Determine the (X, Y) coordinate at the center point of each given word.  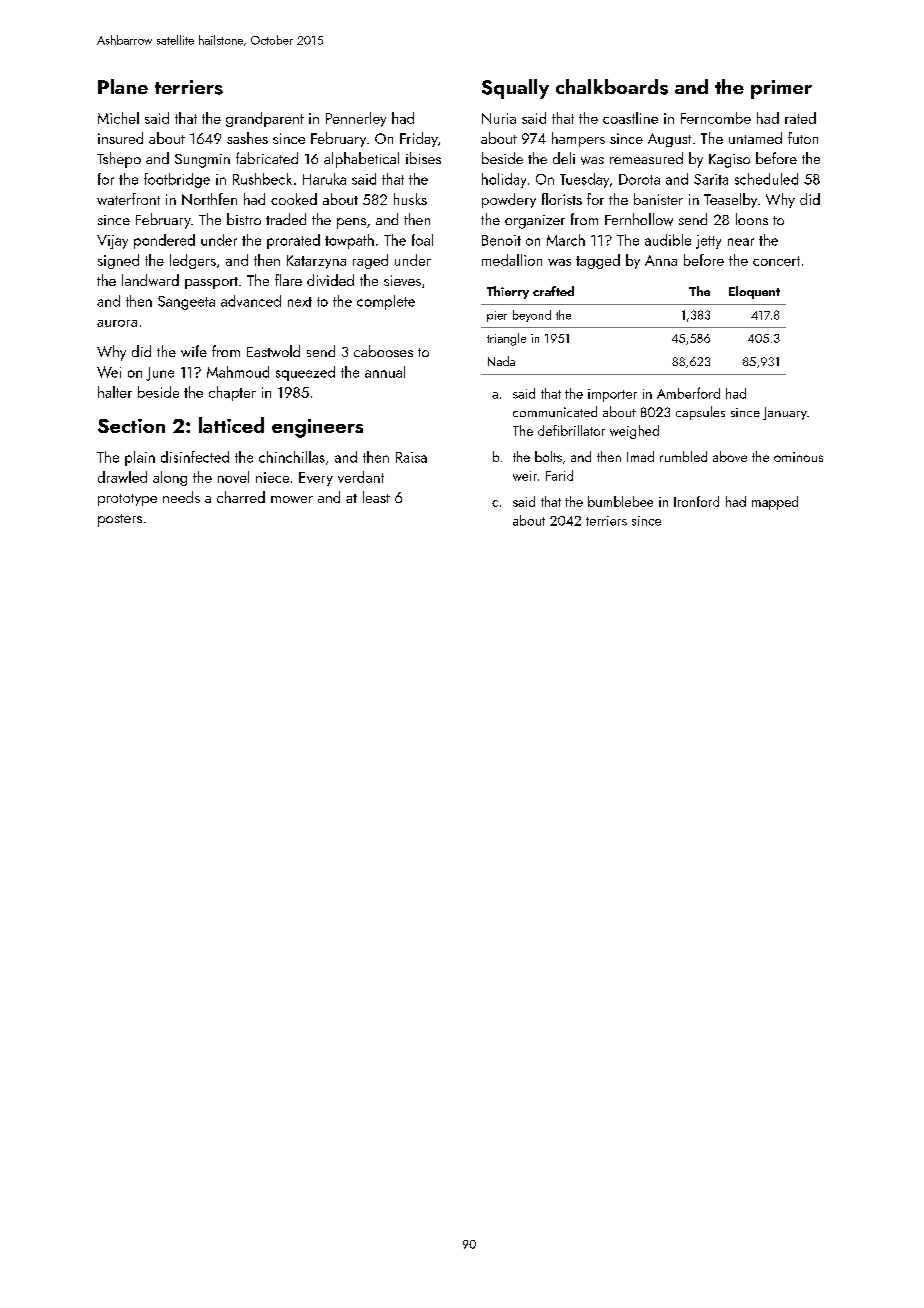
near (741, 242)
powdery (509, 200)
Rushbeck (262, 179)
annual (385, 372)
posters (120, 520)
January (785, 413)
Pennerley (356, 119)
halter (115, 392)
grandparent (265, 119)
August (669, 140)
